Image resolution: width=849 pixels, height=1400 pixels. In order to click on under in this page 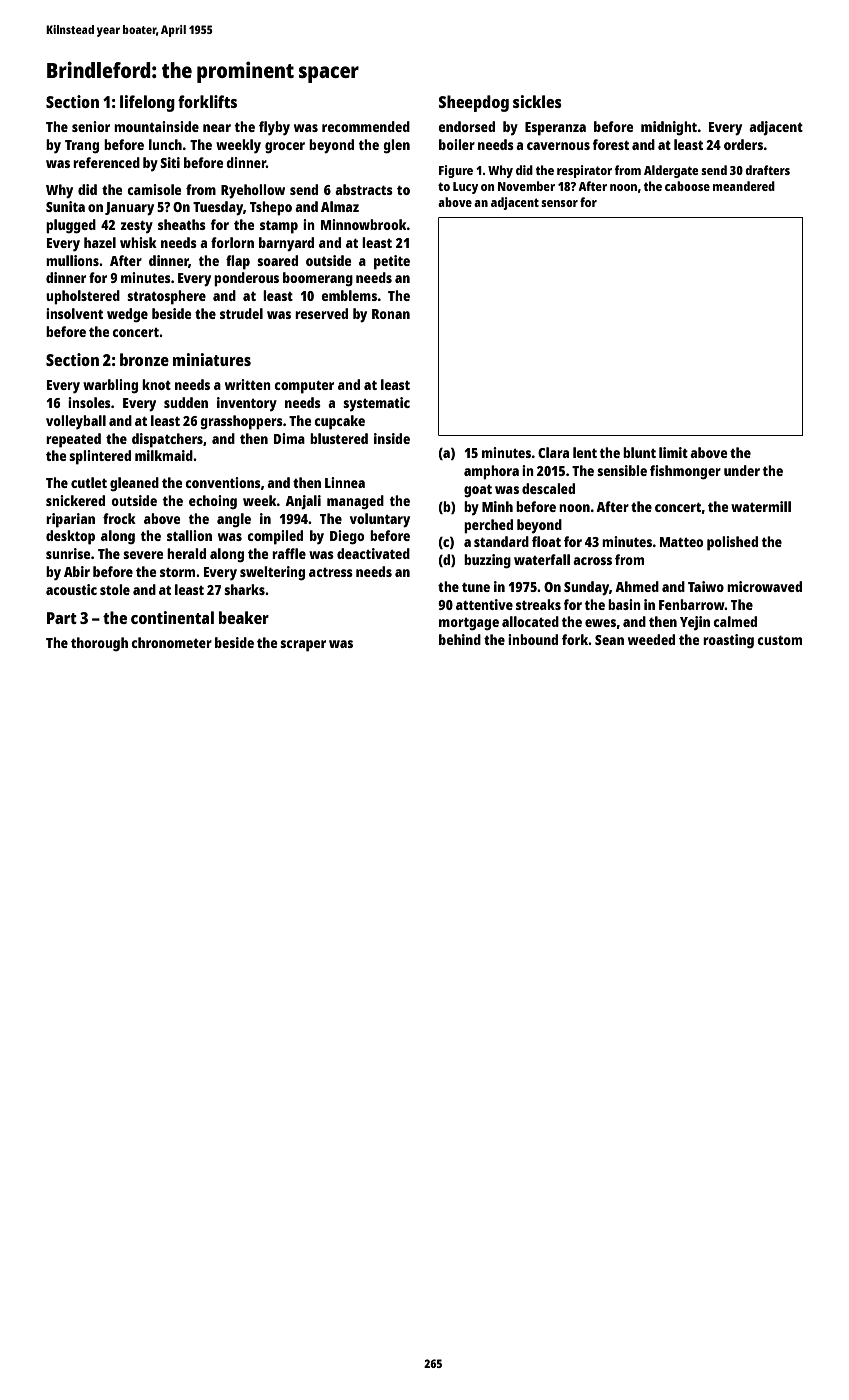, I will do `click(742, 470)`.
